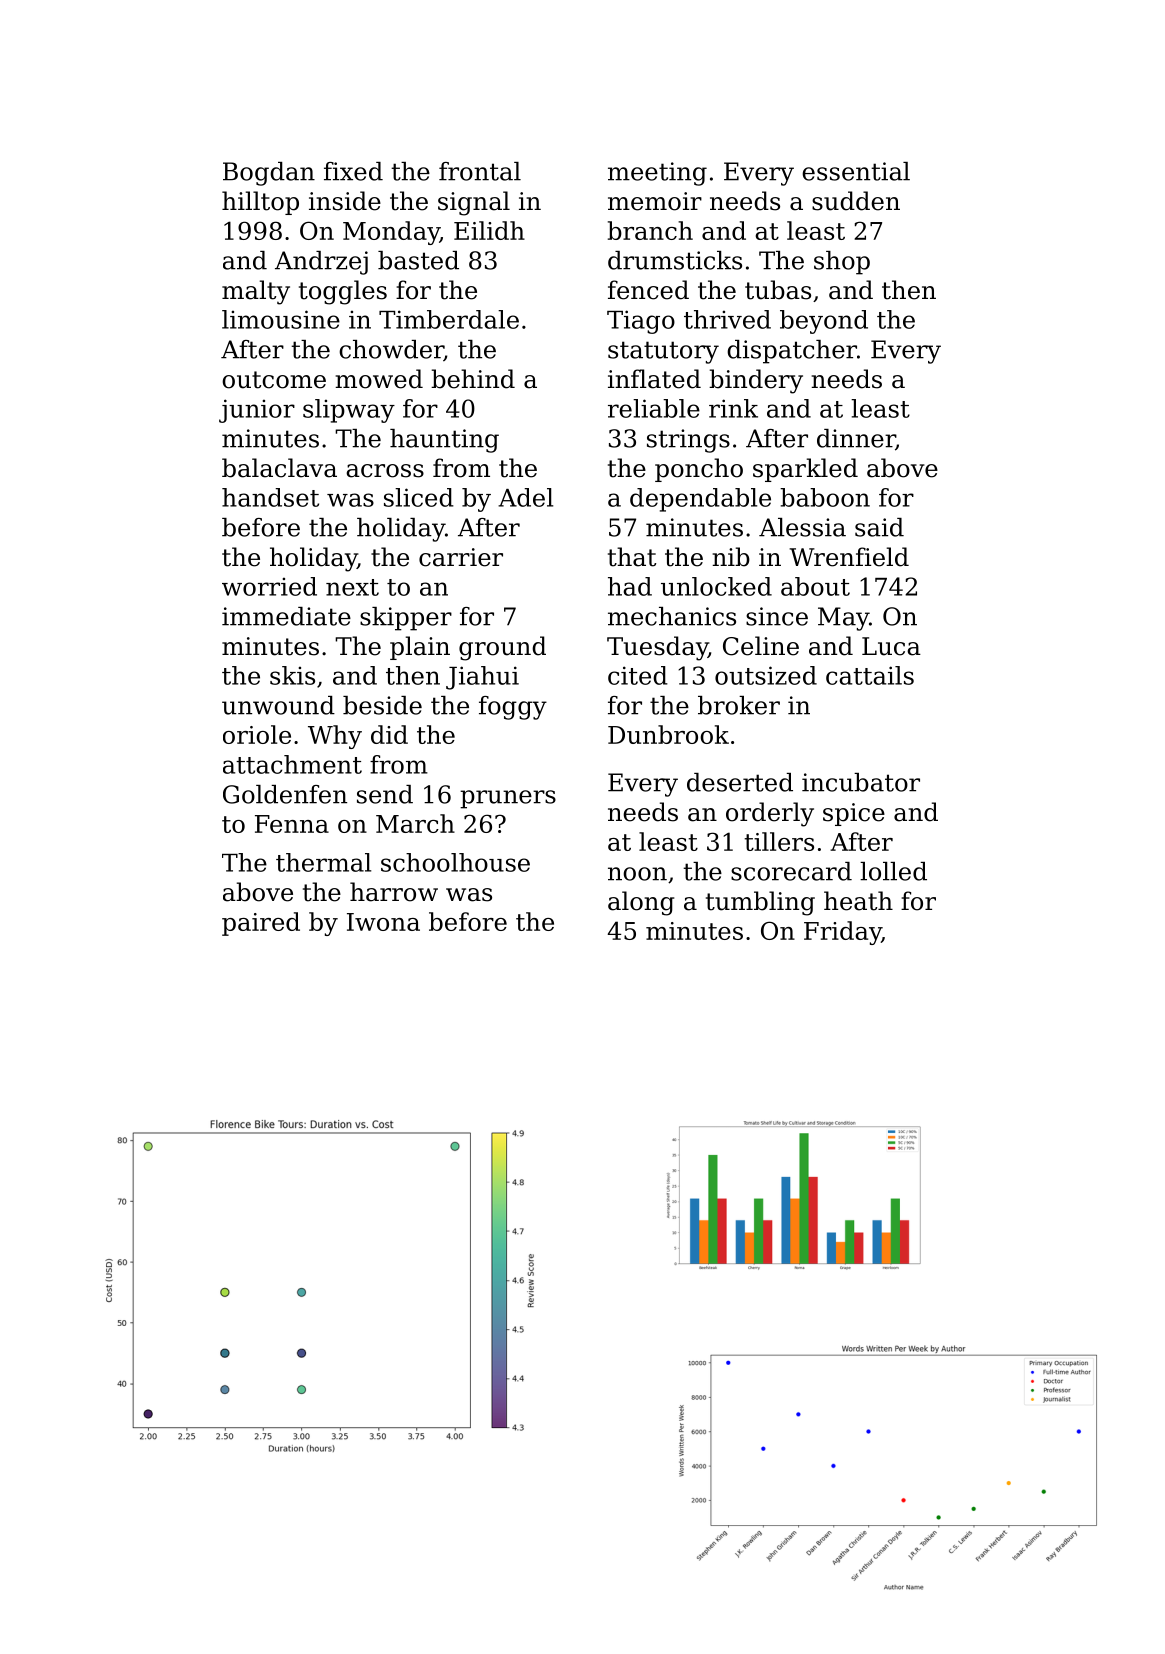 The width and height of the image is (1165, 1654). I want to click on incubator, so click(861, 782).
